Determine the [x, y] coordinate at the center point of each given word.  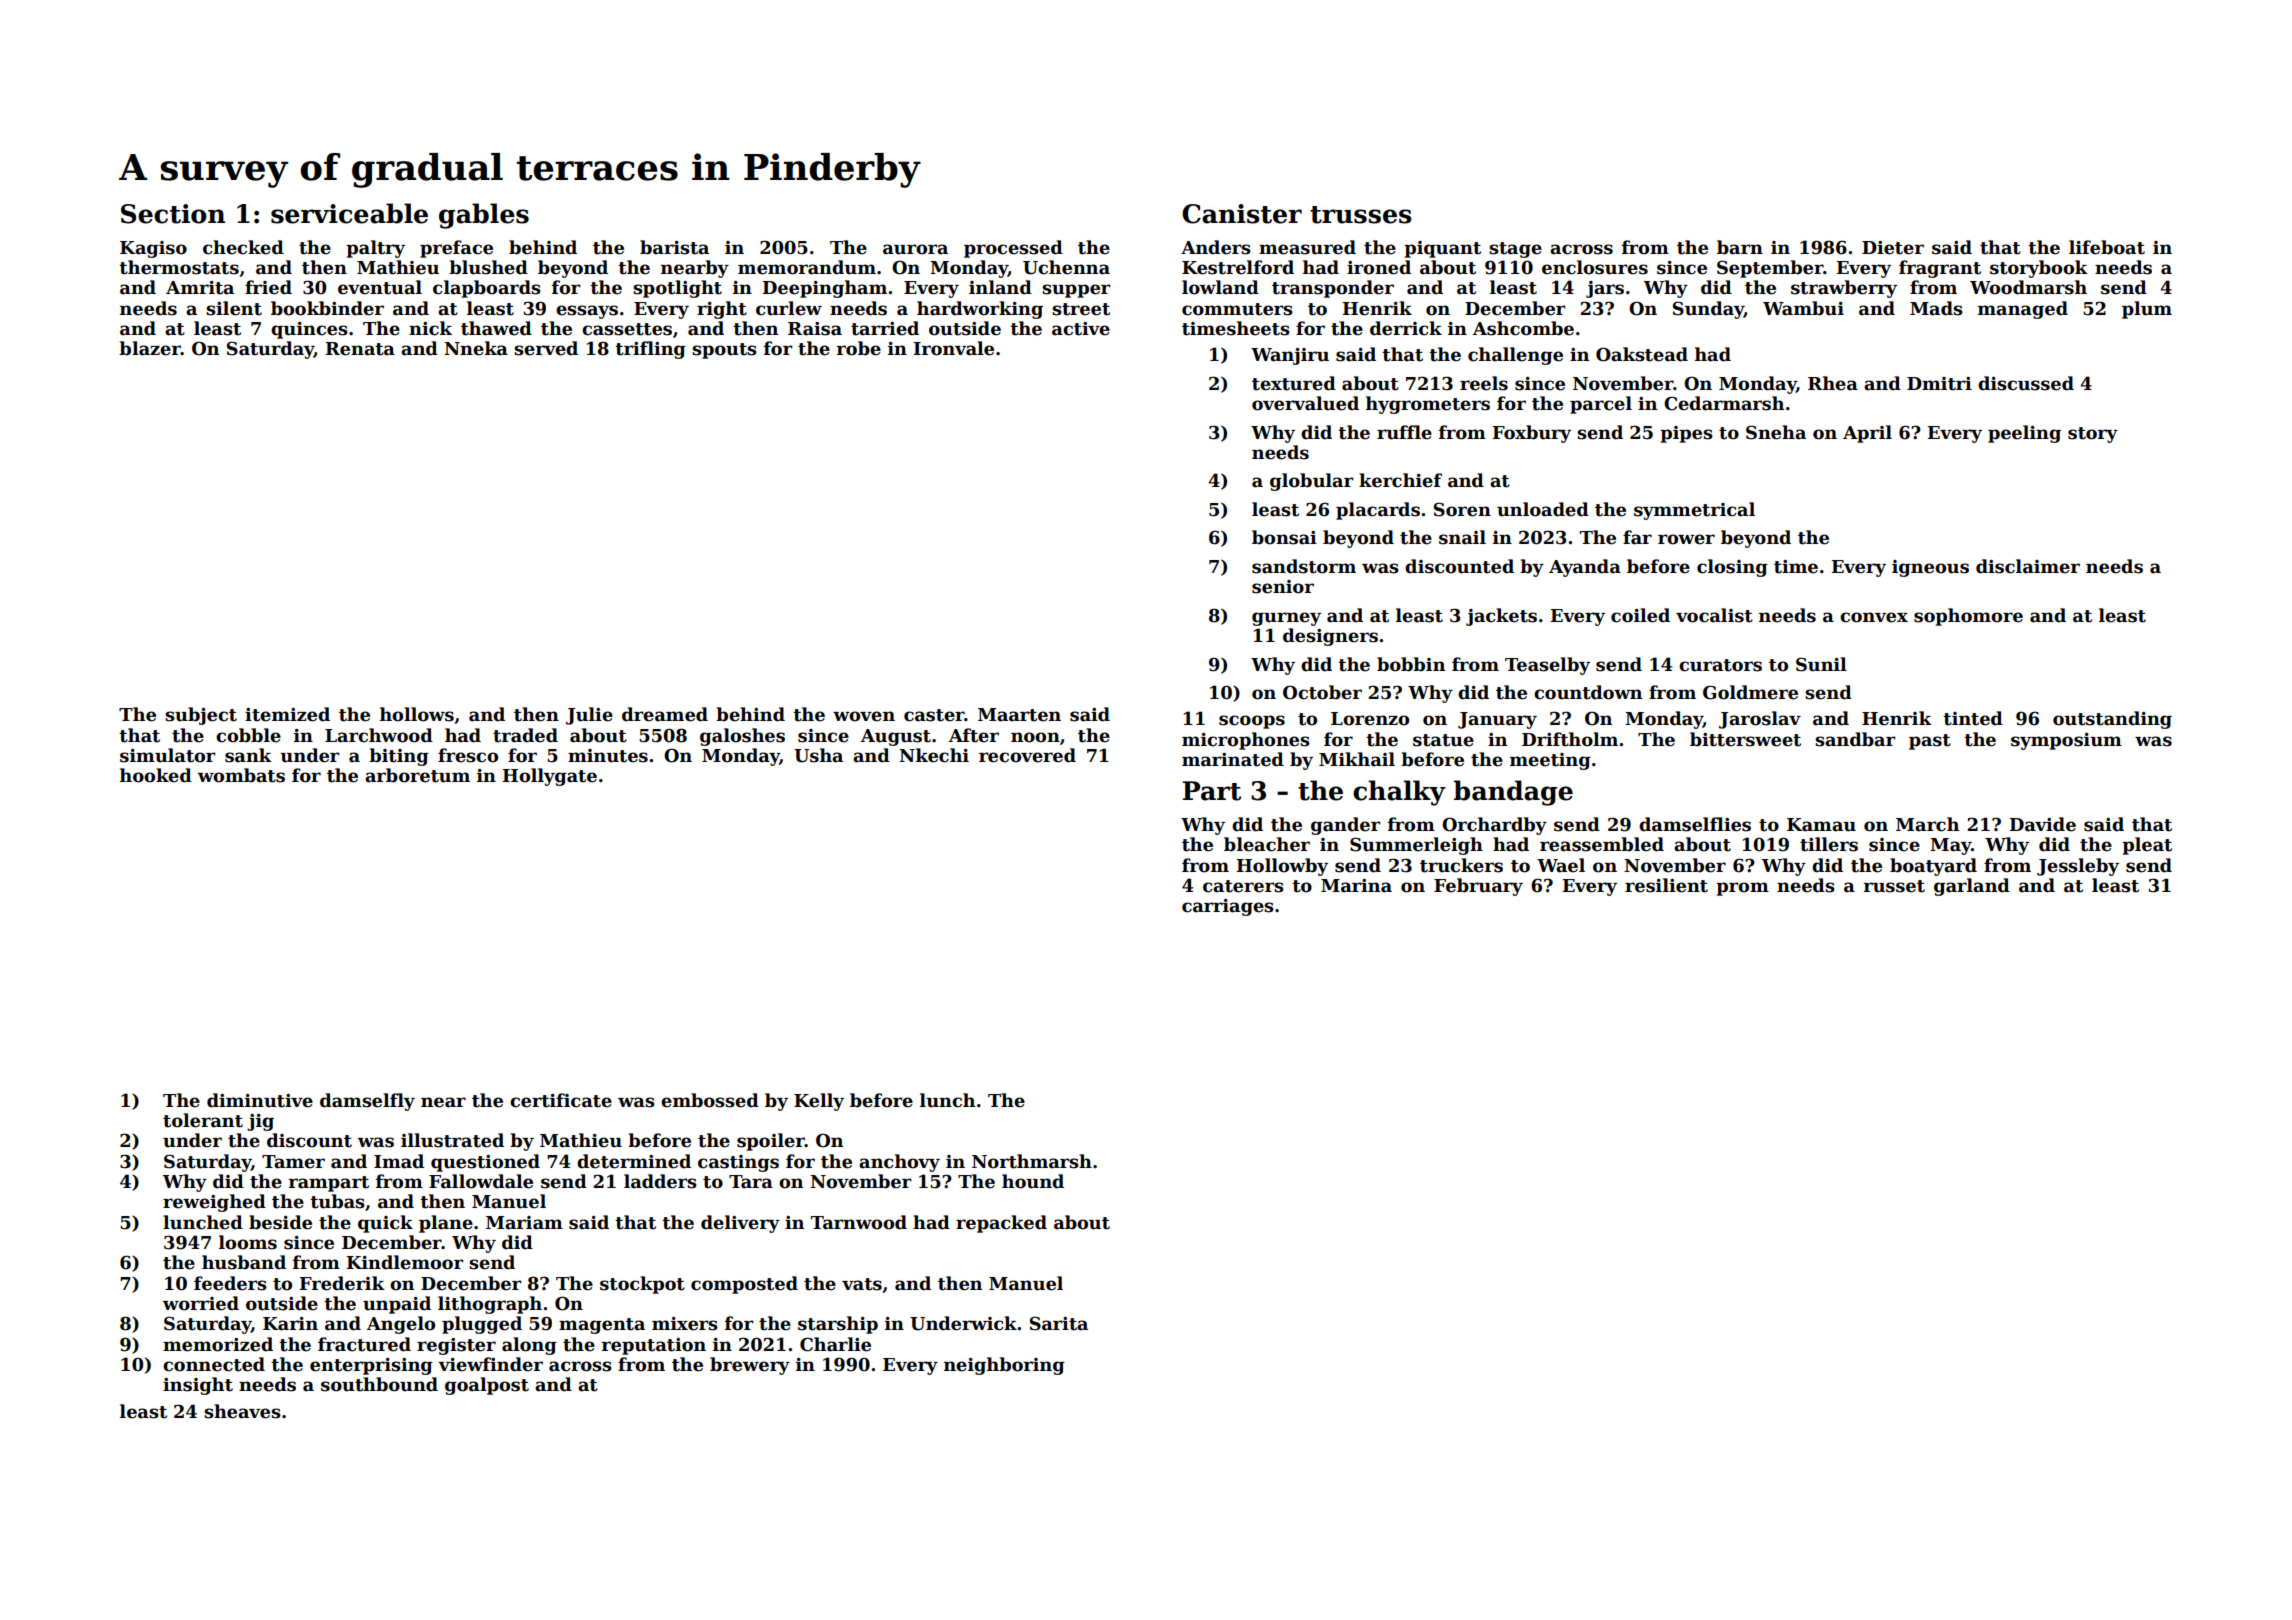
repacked [1001, 1224]
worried [201, 1303]
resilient [1666, 885]
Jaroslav [1760, 720]
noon [1035, 737]
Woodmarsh [2028, 287]
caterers [1243, 886]
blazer [150, 348]
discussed [2026, 383]
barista [674, 247]
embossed [710, 1100]
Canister [1242, 214]
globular [1312, 482]
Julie [589, 716]
